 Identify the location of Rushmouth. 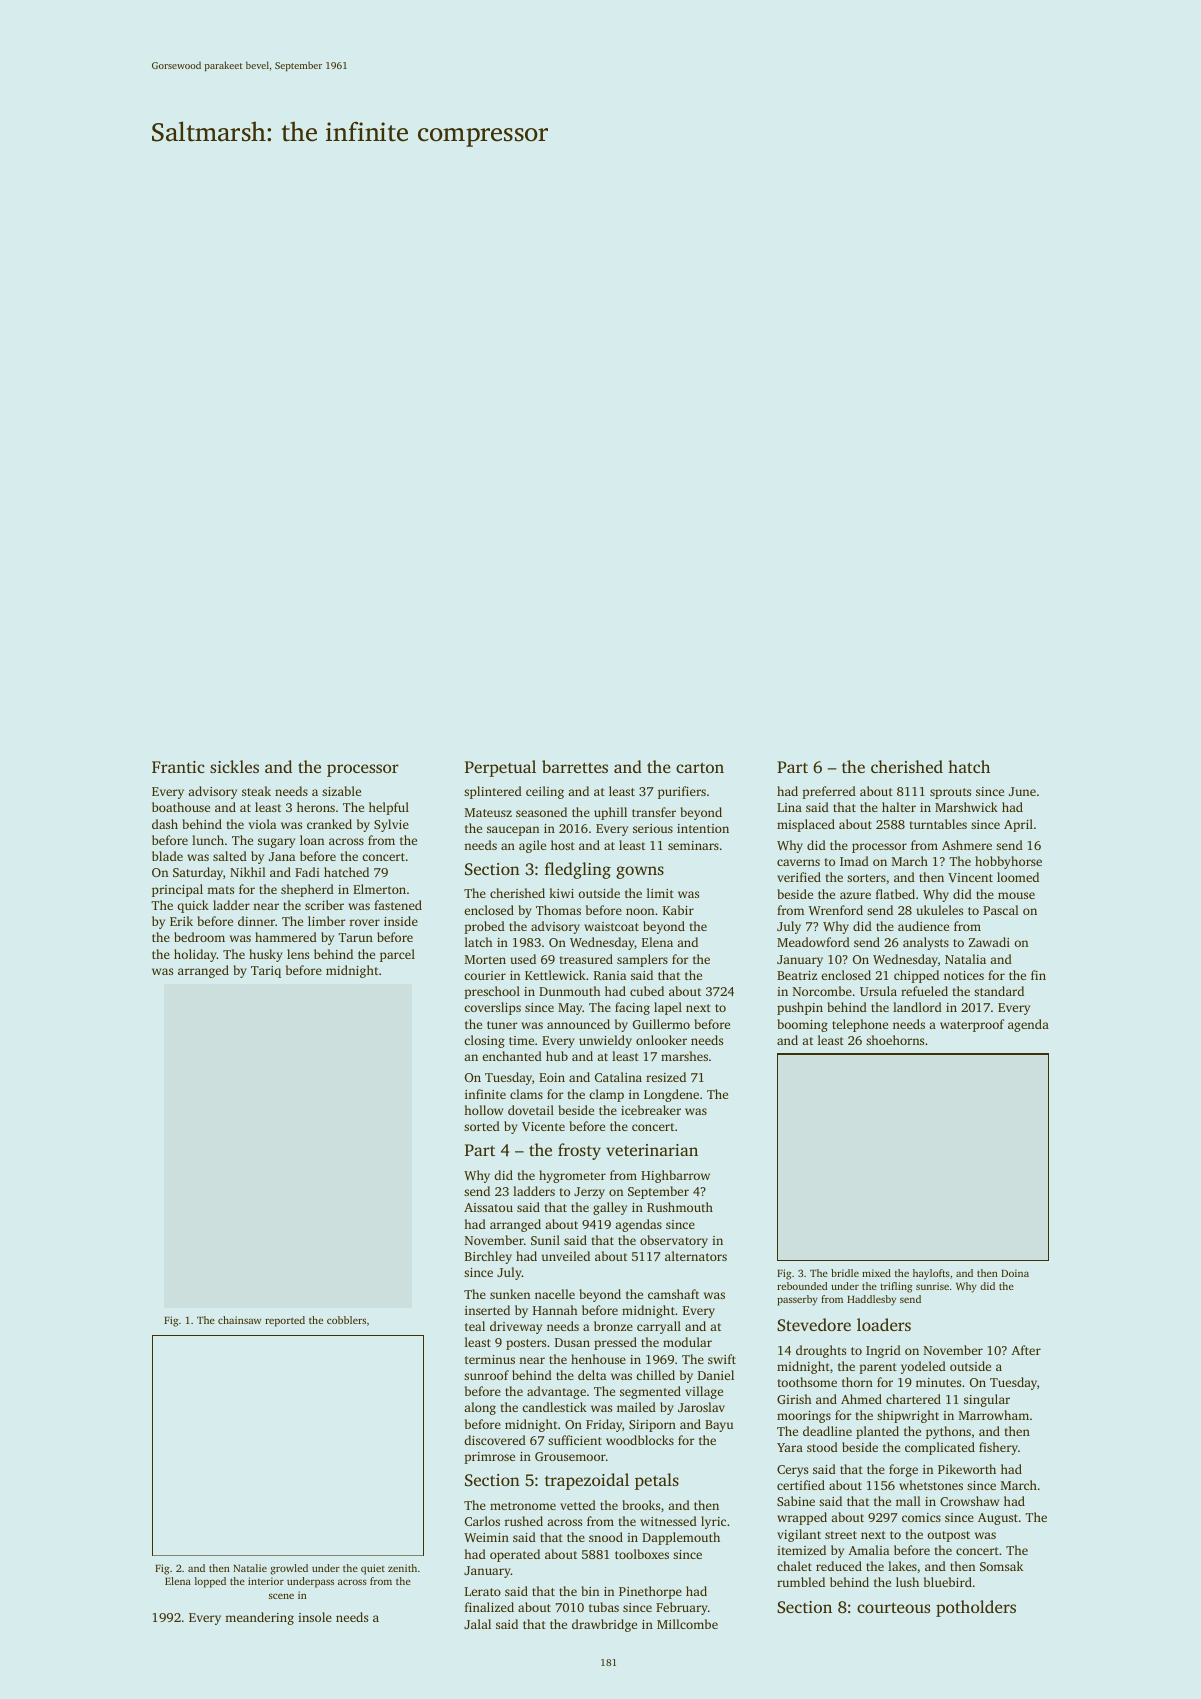
(680, 1207).
